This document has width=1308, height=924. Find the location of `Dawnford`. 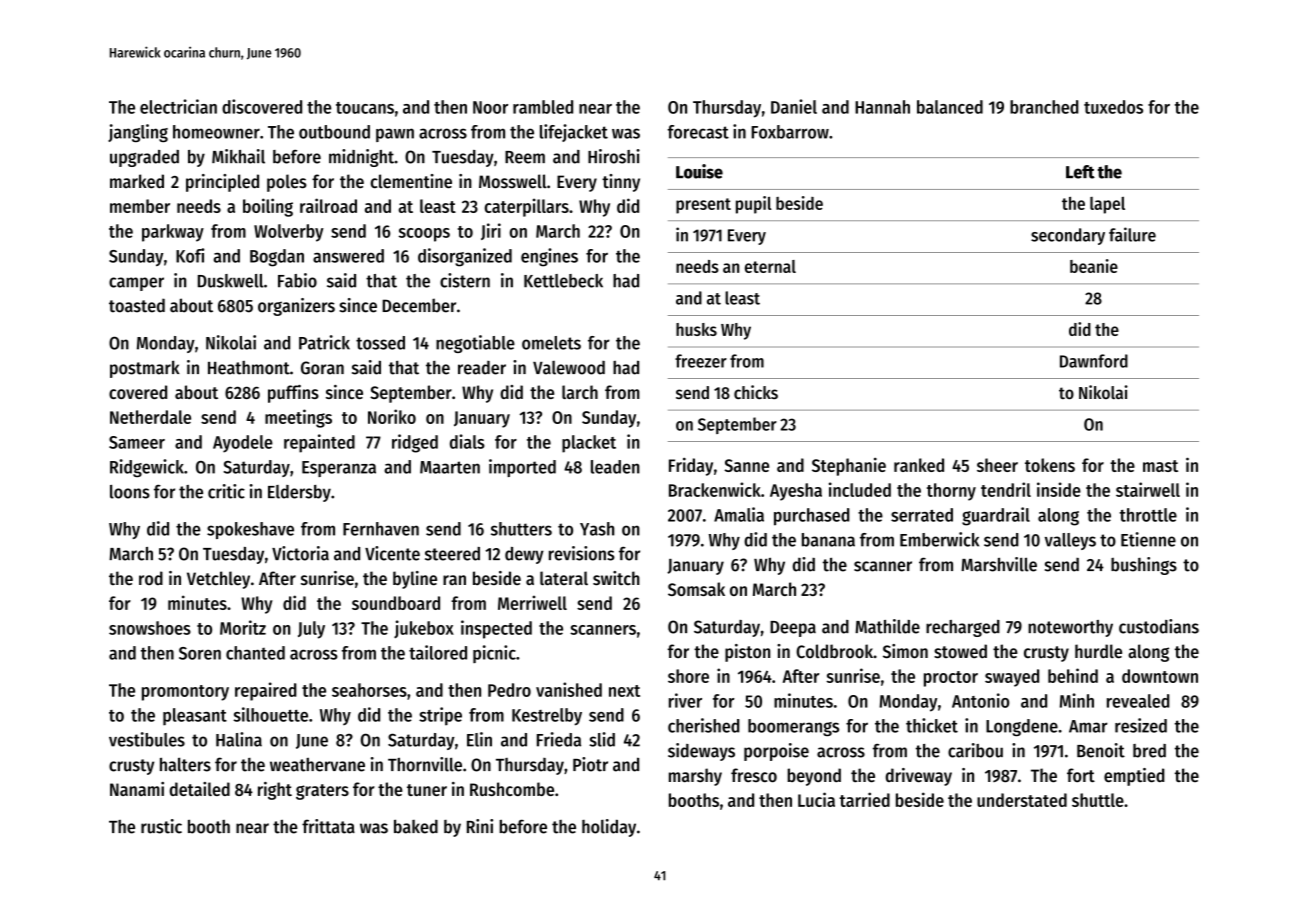

Dawnford is located at coordinates (1094, 361).
